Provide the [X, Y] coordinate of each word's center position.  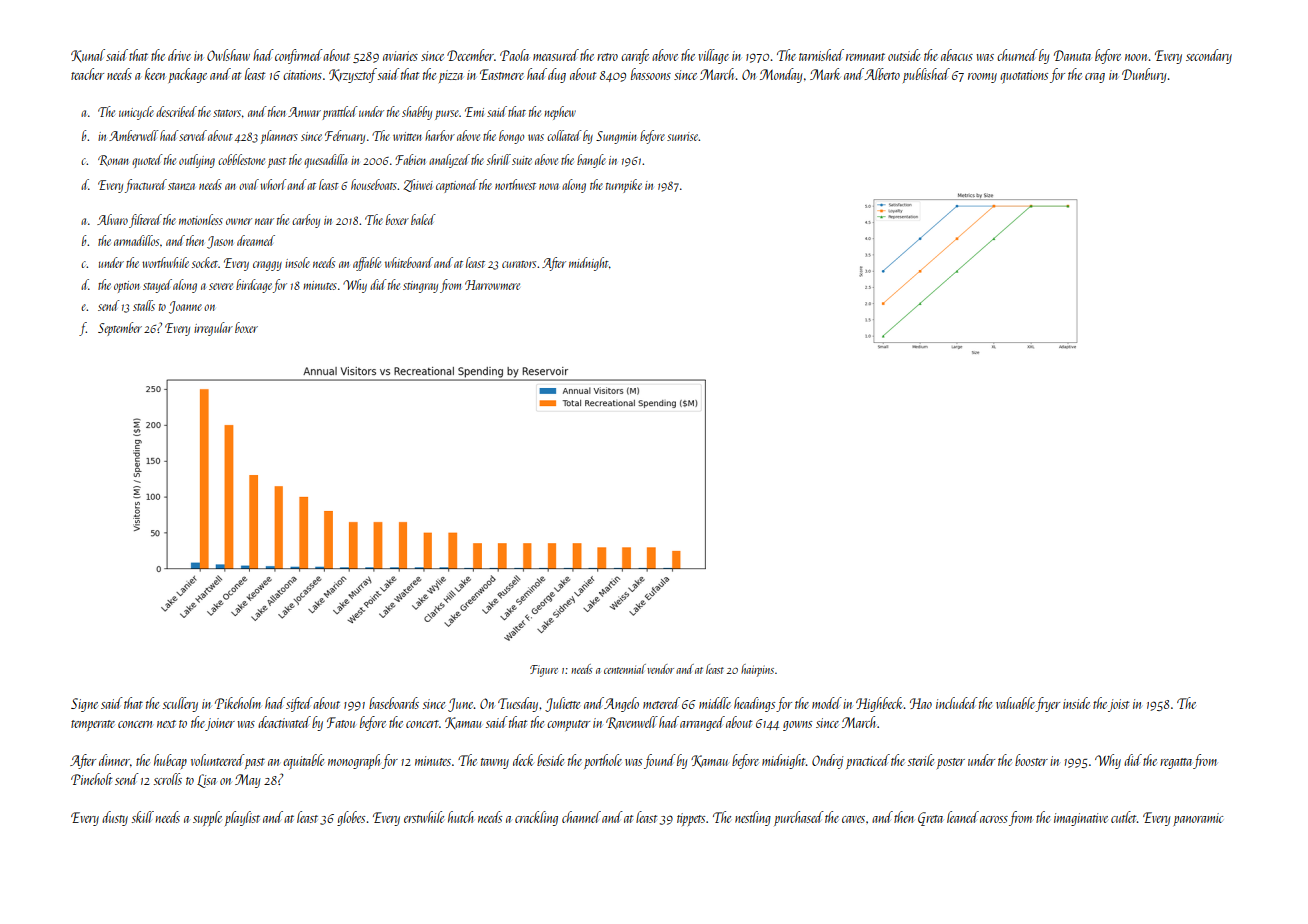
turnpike [624, 186]
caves [853, 819]
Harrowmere [492, 285]
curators [519, 264]
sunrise [683, 136]
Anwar [304, 112]
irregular [213, 329]
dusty [115, 818]
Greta [930, 819]
